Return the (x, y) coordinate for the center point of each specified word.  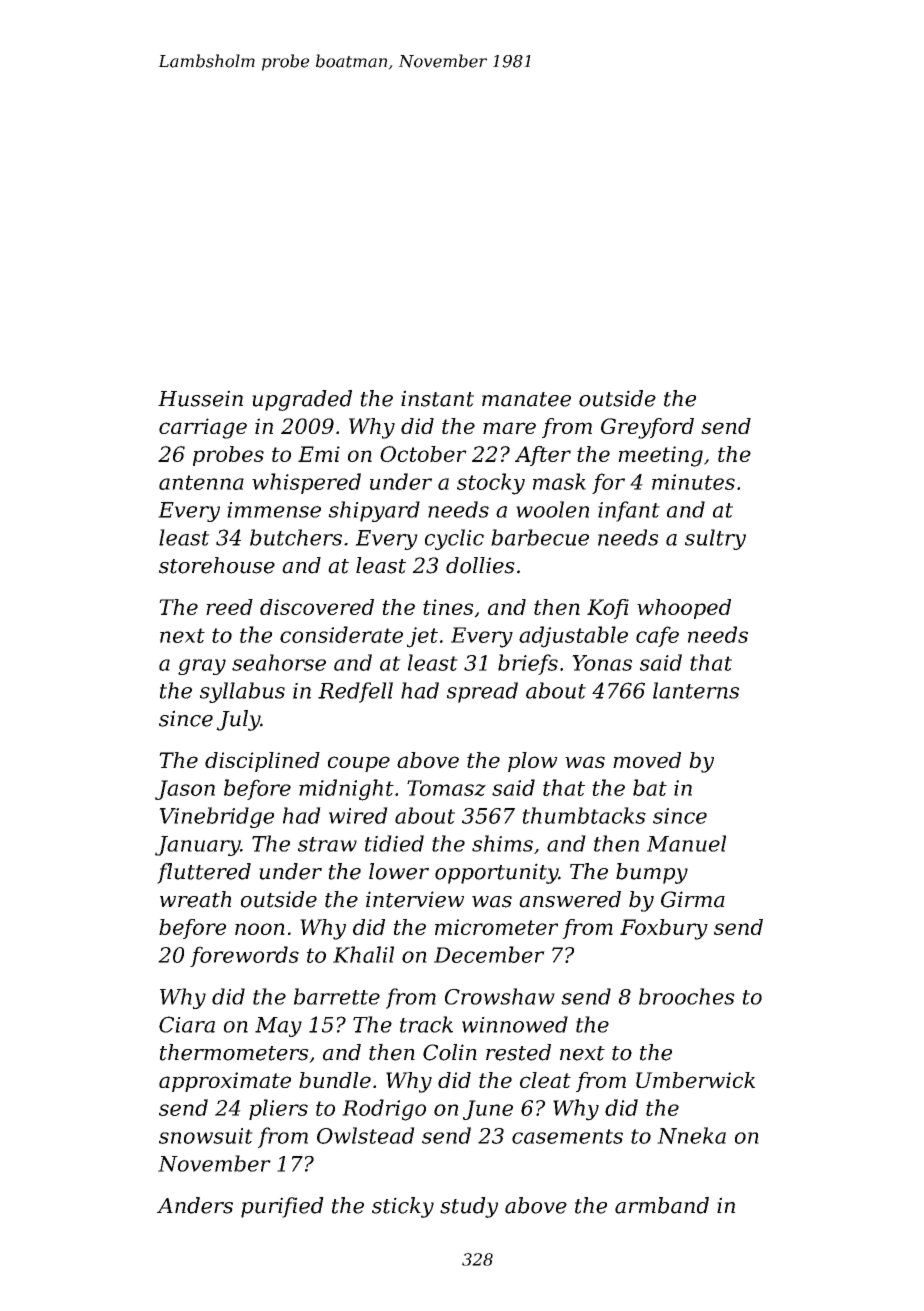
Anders (195, 1205)
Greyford (647, 428)
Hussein (200, 398)
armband (662, 1205)
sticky (403, 1207)
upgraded (302, 400)
